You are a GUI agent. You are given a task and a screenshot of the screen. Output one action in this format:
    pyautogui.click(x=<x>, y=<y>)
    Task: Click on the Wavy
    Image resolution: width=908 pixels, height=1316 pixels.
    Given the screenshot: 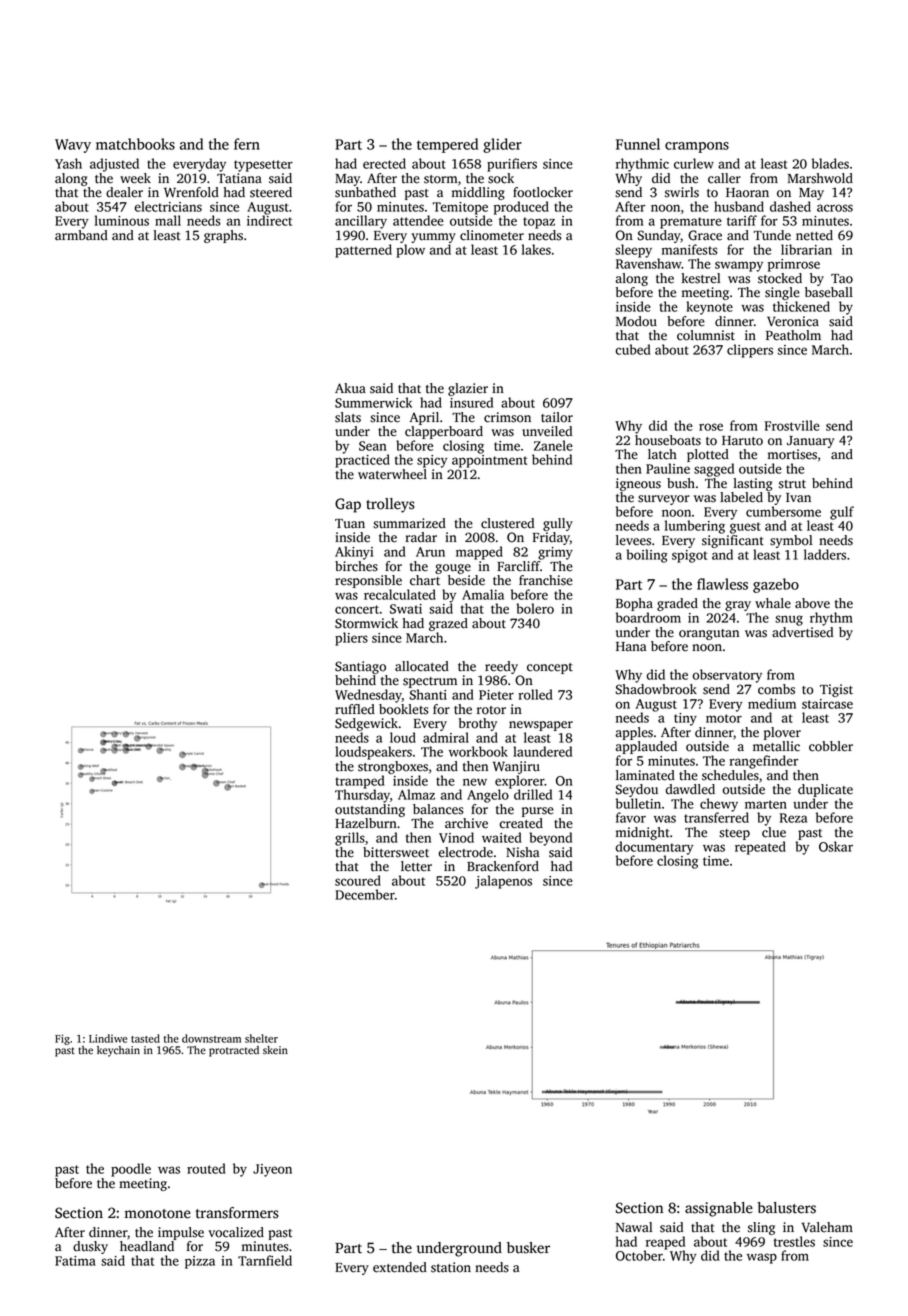 What is the action you would take?
    pyautogui.click(x=73, y=146)
